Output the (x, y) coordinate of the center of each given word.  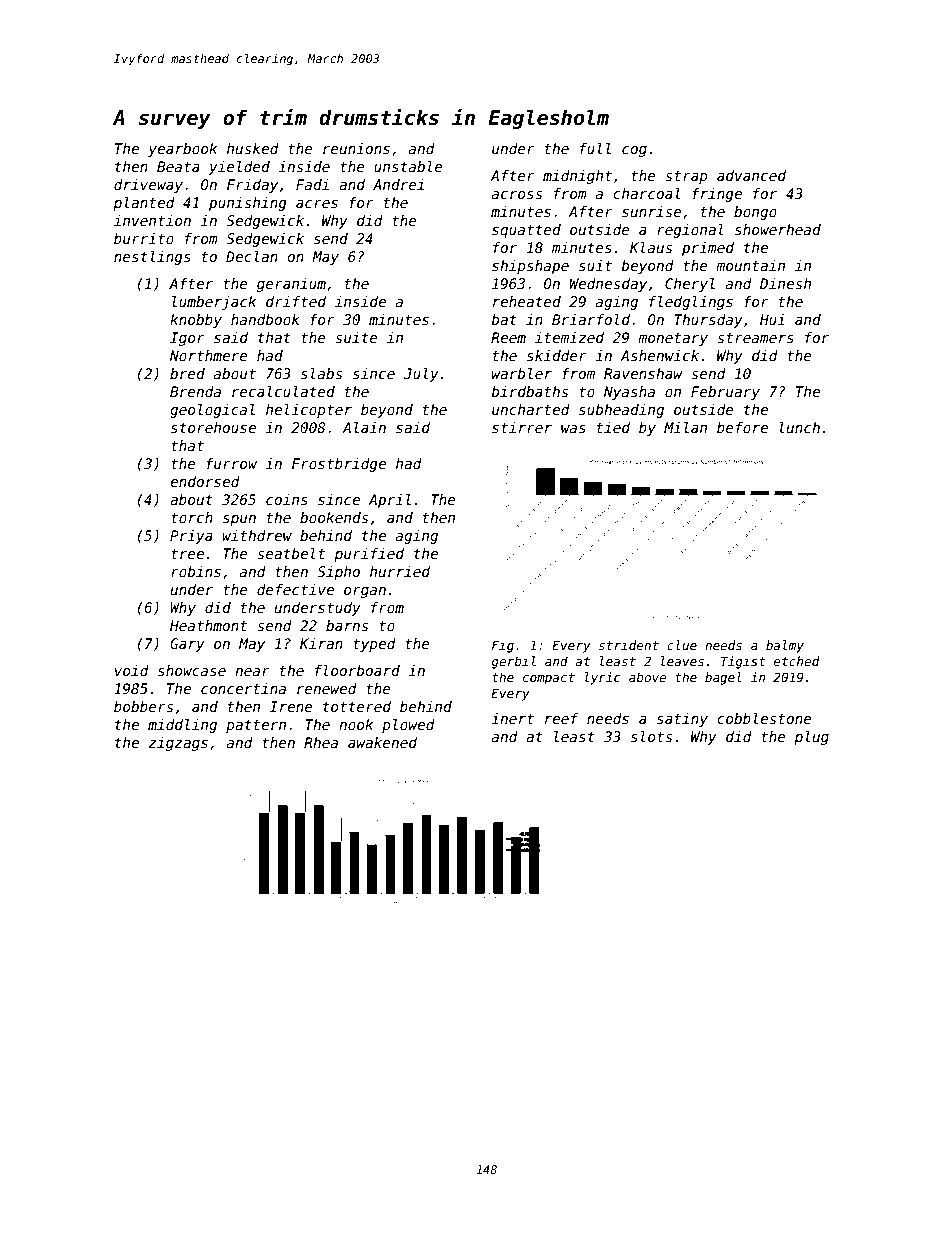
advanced (751, 175)
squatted (526, 231)
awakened (382, 742)
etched (797, 661)
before (742, 427)
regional (690, 231)
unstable (408, 166)
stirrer (522, 427)
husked (253, 148)
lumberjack (214, 303)
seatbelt (291, 553)
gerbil (513, 662)
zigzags (178, 744)
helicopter (309, 411)
